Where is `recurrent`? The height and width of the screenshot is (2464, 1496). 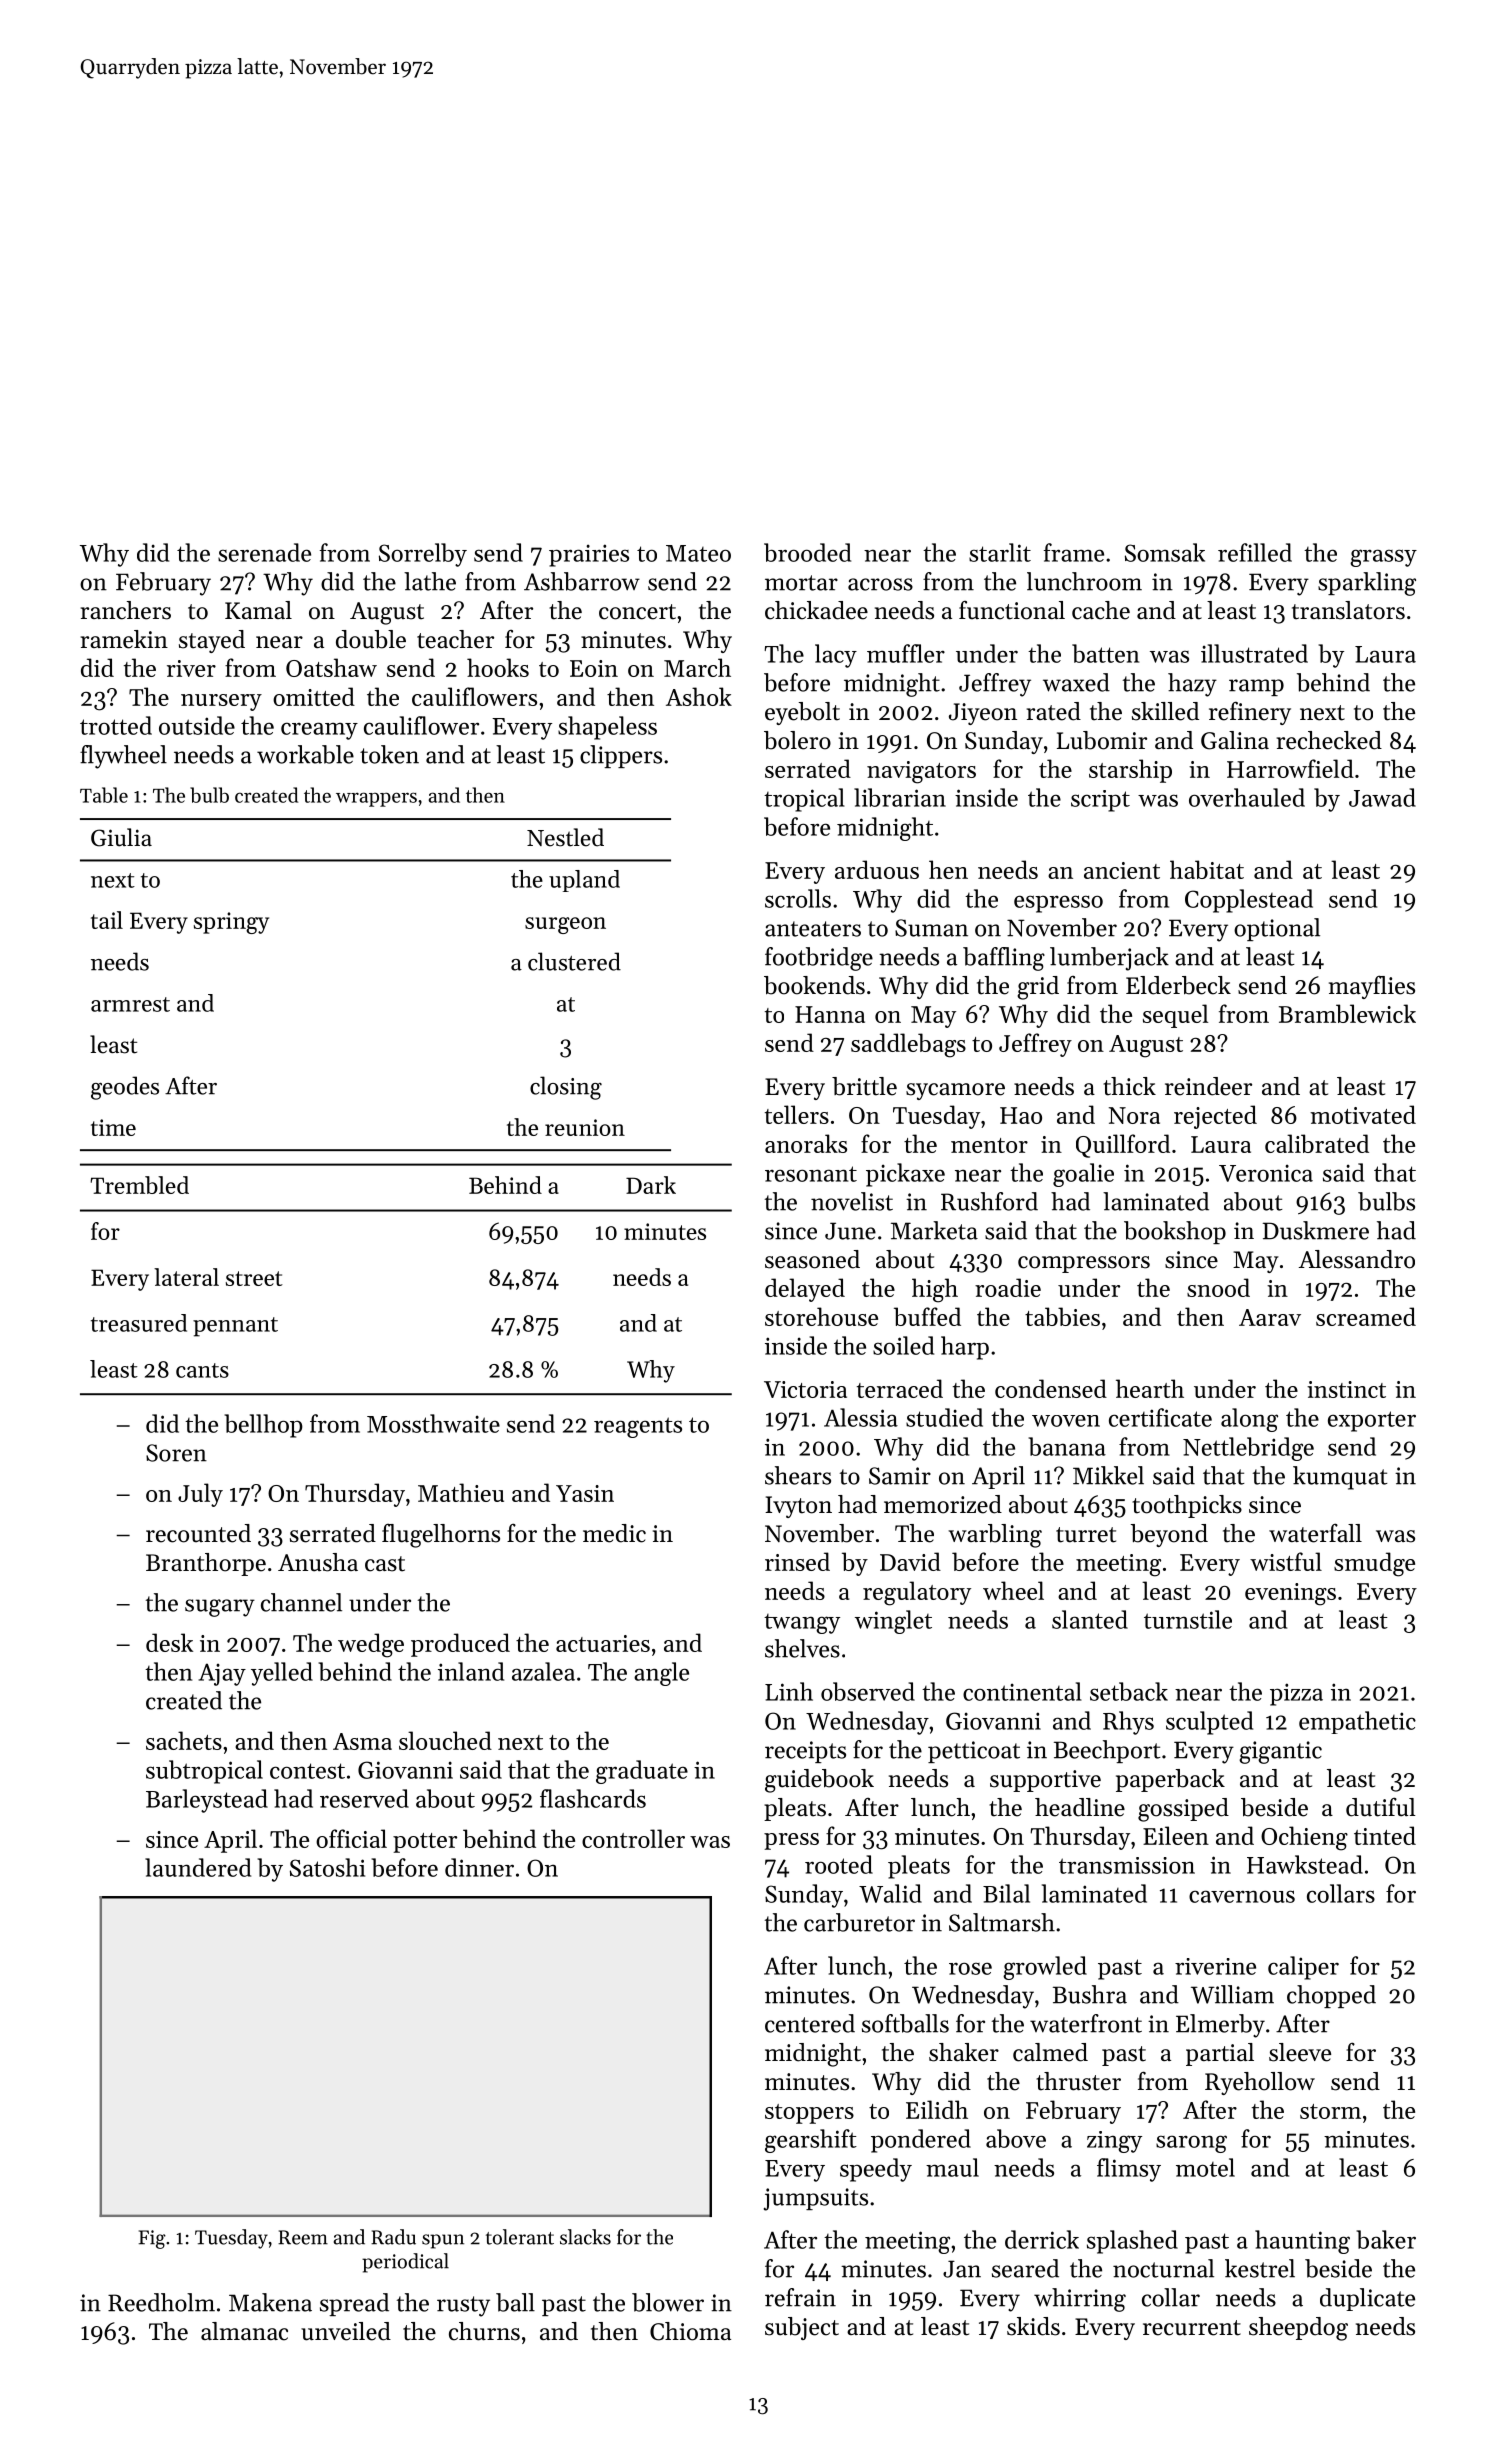
recurrent is located at coordinates (1192, 2328).
